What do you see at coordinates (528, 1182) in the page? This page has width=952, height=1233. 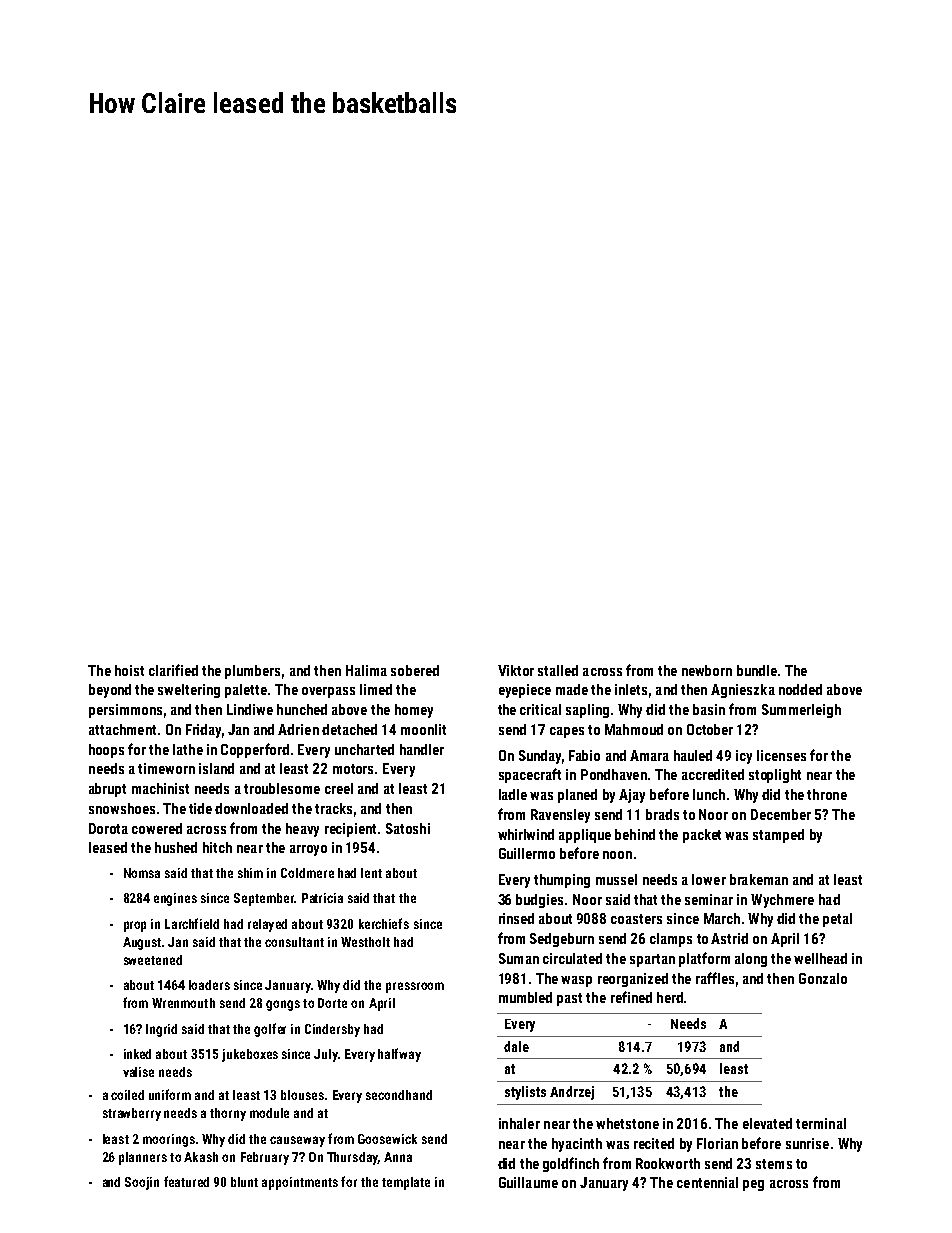 I see `Guillaume` at bounding box center [528, 1182].
